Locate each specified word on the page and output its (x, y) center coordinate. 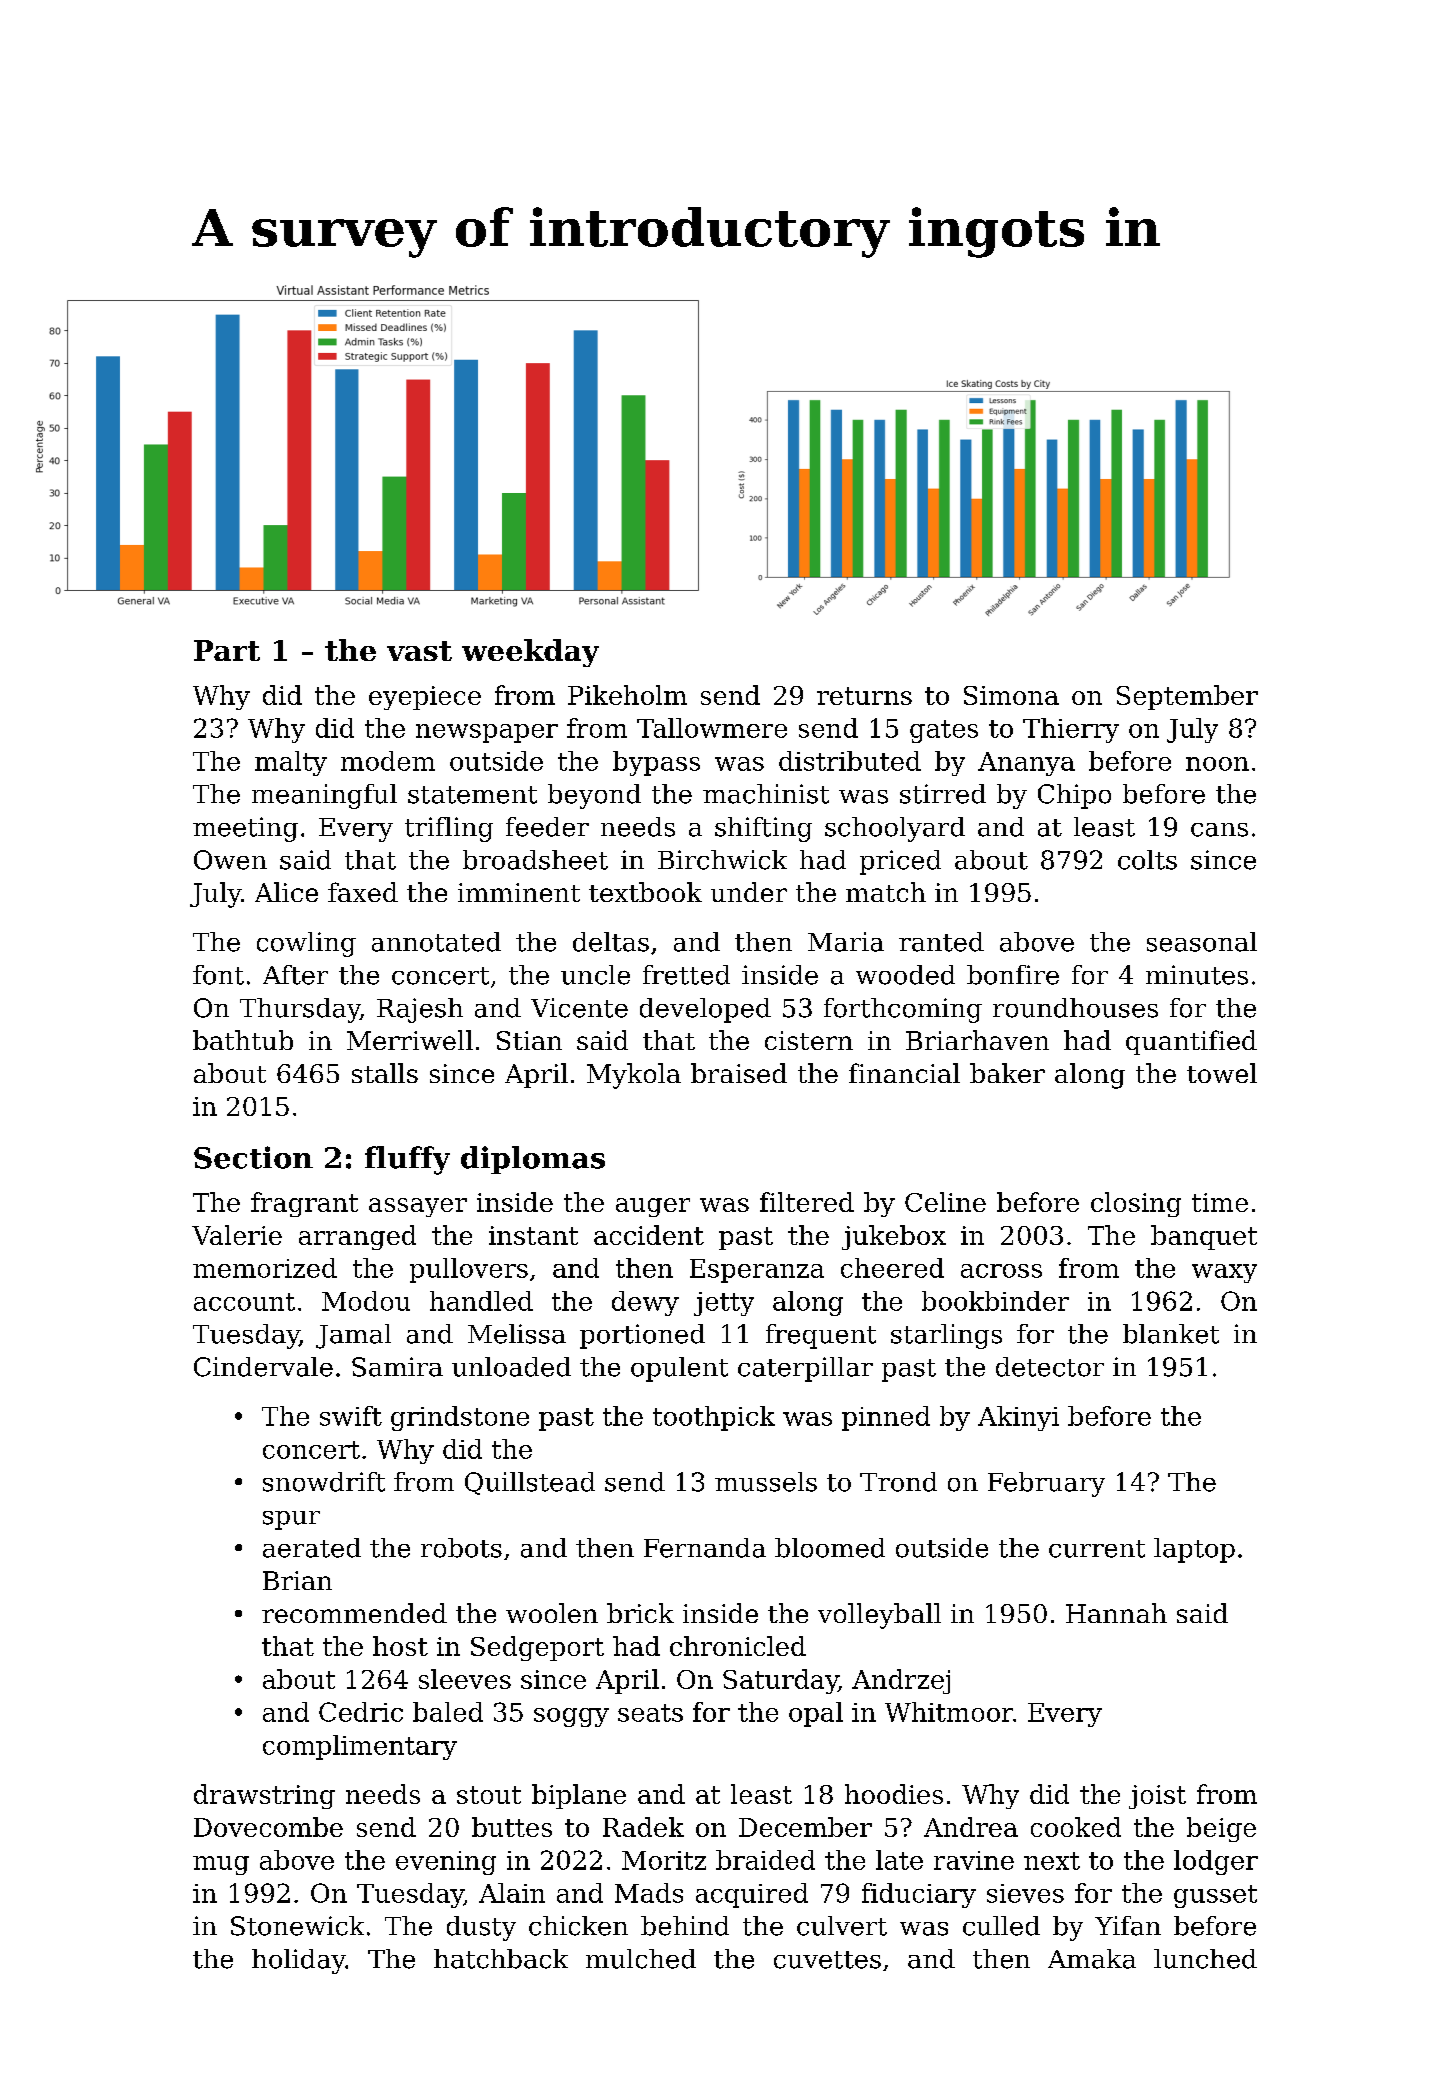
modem (388, 761)
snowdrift (324, 1482)
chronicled (738, 1646)
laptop (1194, 1550)
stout (489, 1795)
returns (864, 696)
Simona (1011, 695)
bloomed (830, 1548)
